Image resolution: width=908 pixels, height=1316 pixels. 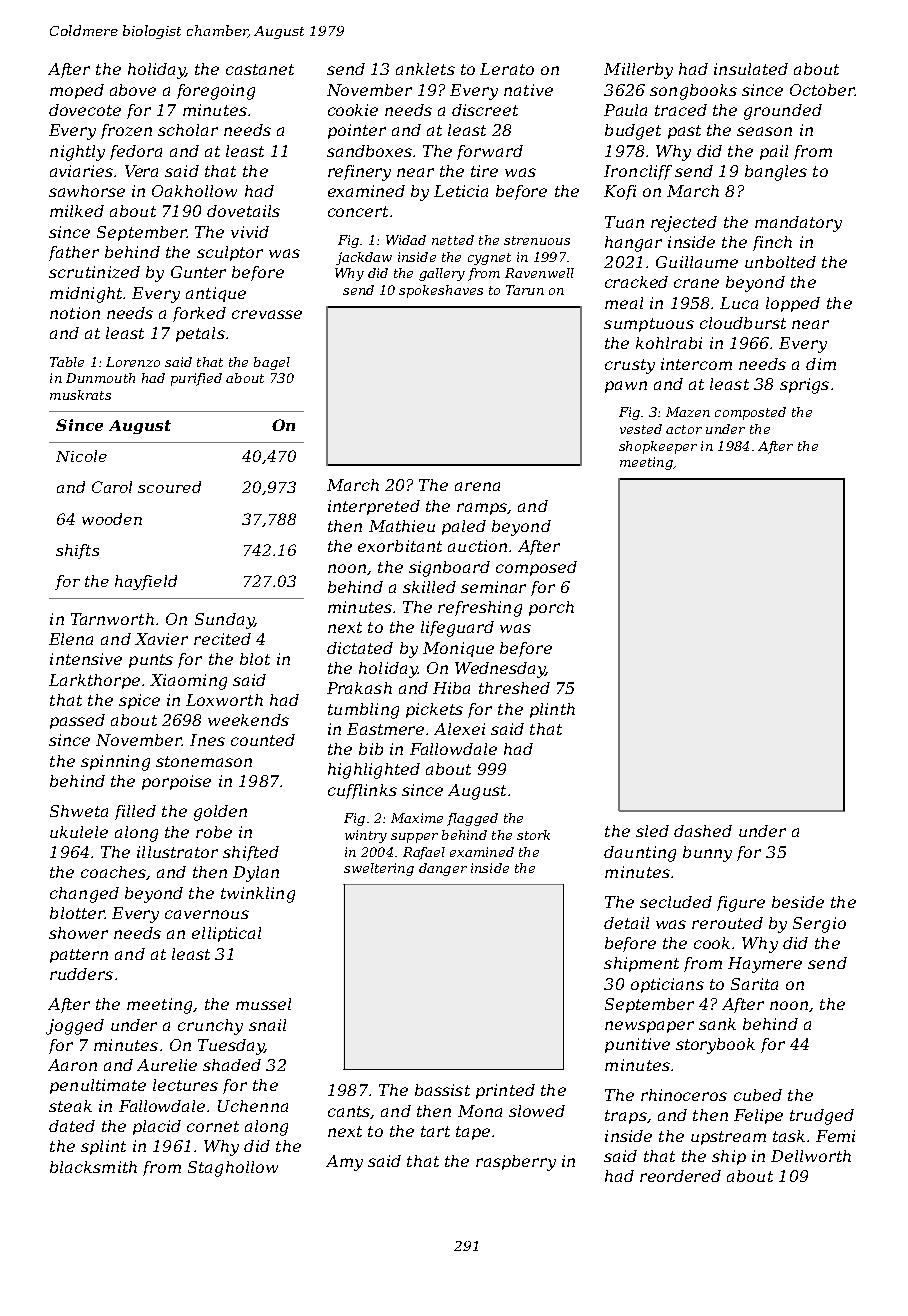 I want to click on Millerby, so click(x=638, y=71).
